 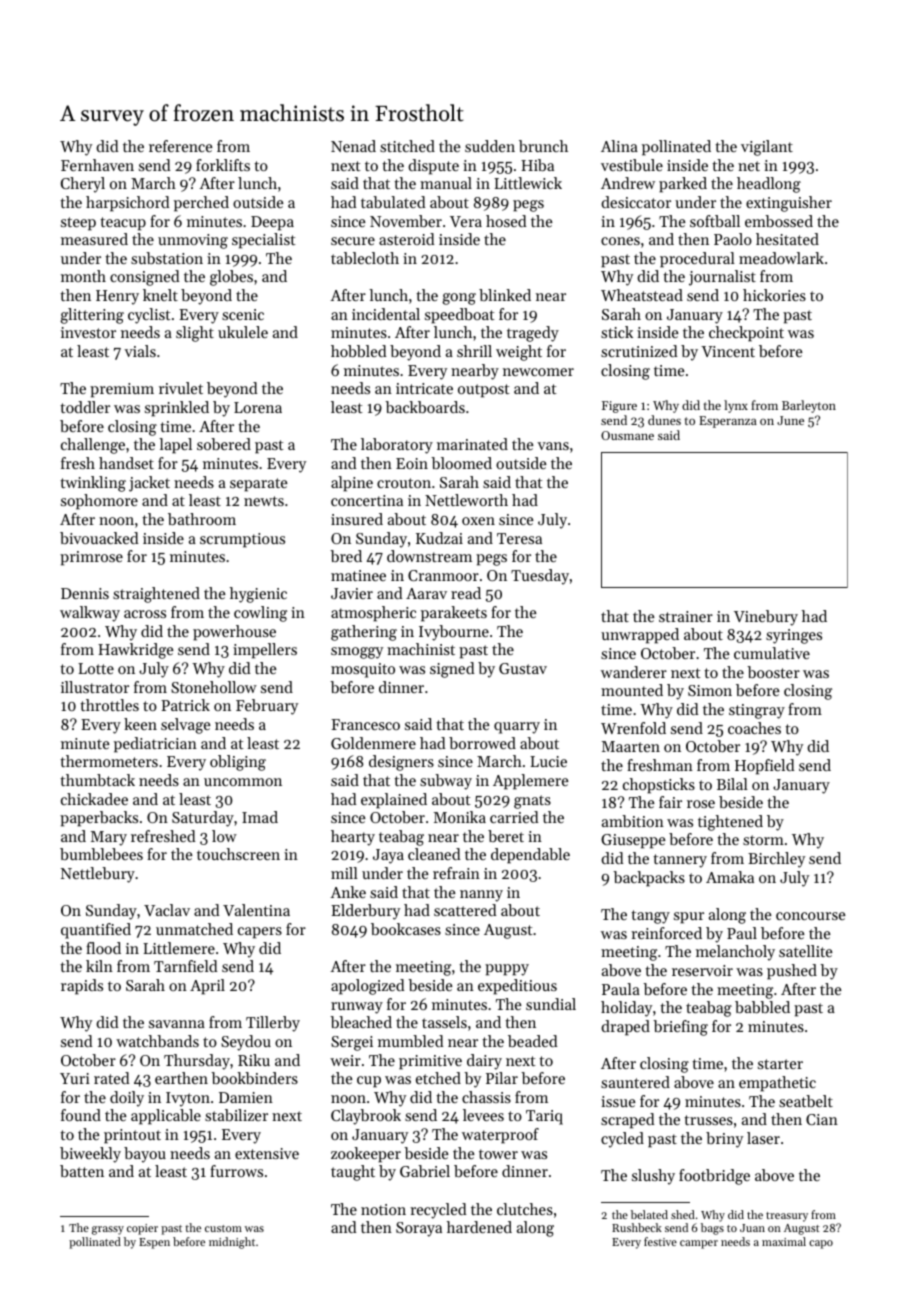 I want to click on grassy, so click(x=108, y=1230).
